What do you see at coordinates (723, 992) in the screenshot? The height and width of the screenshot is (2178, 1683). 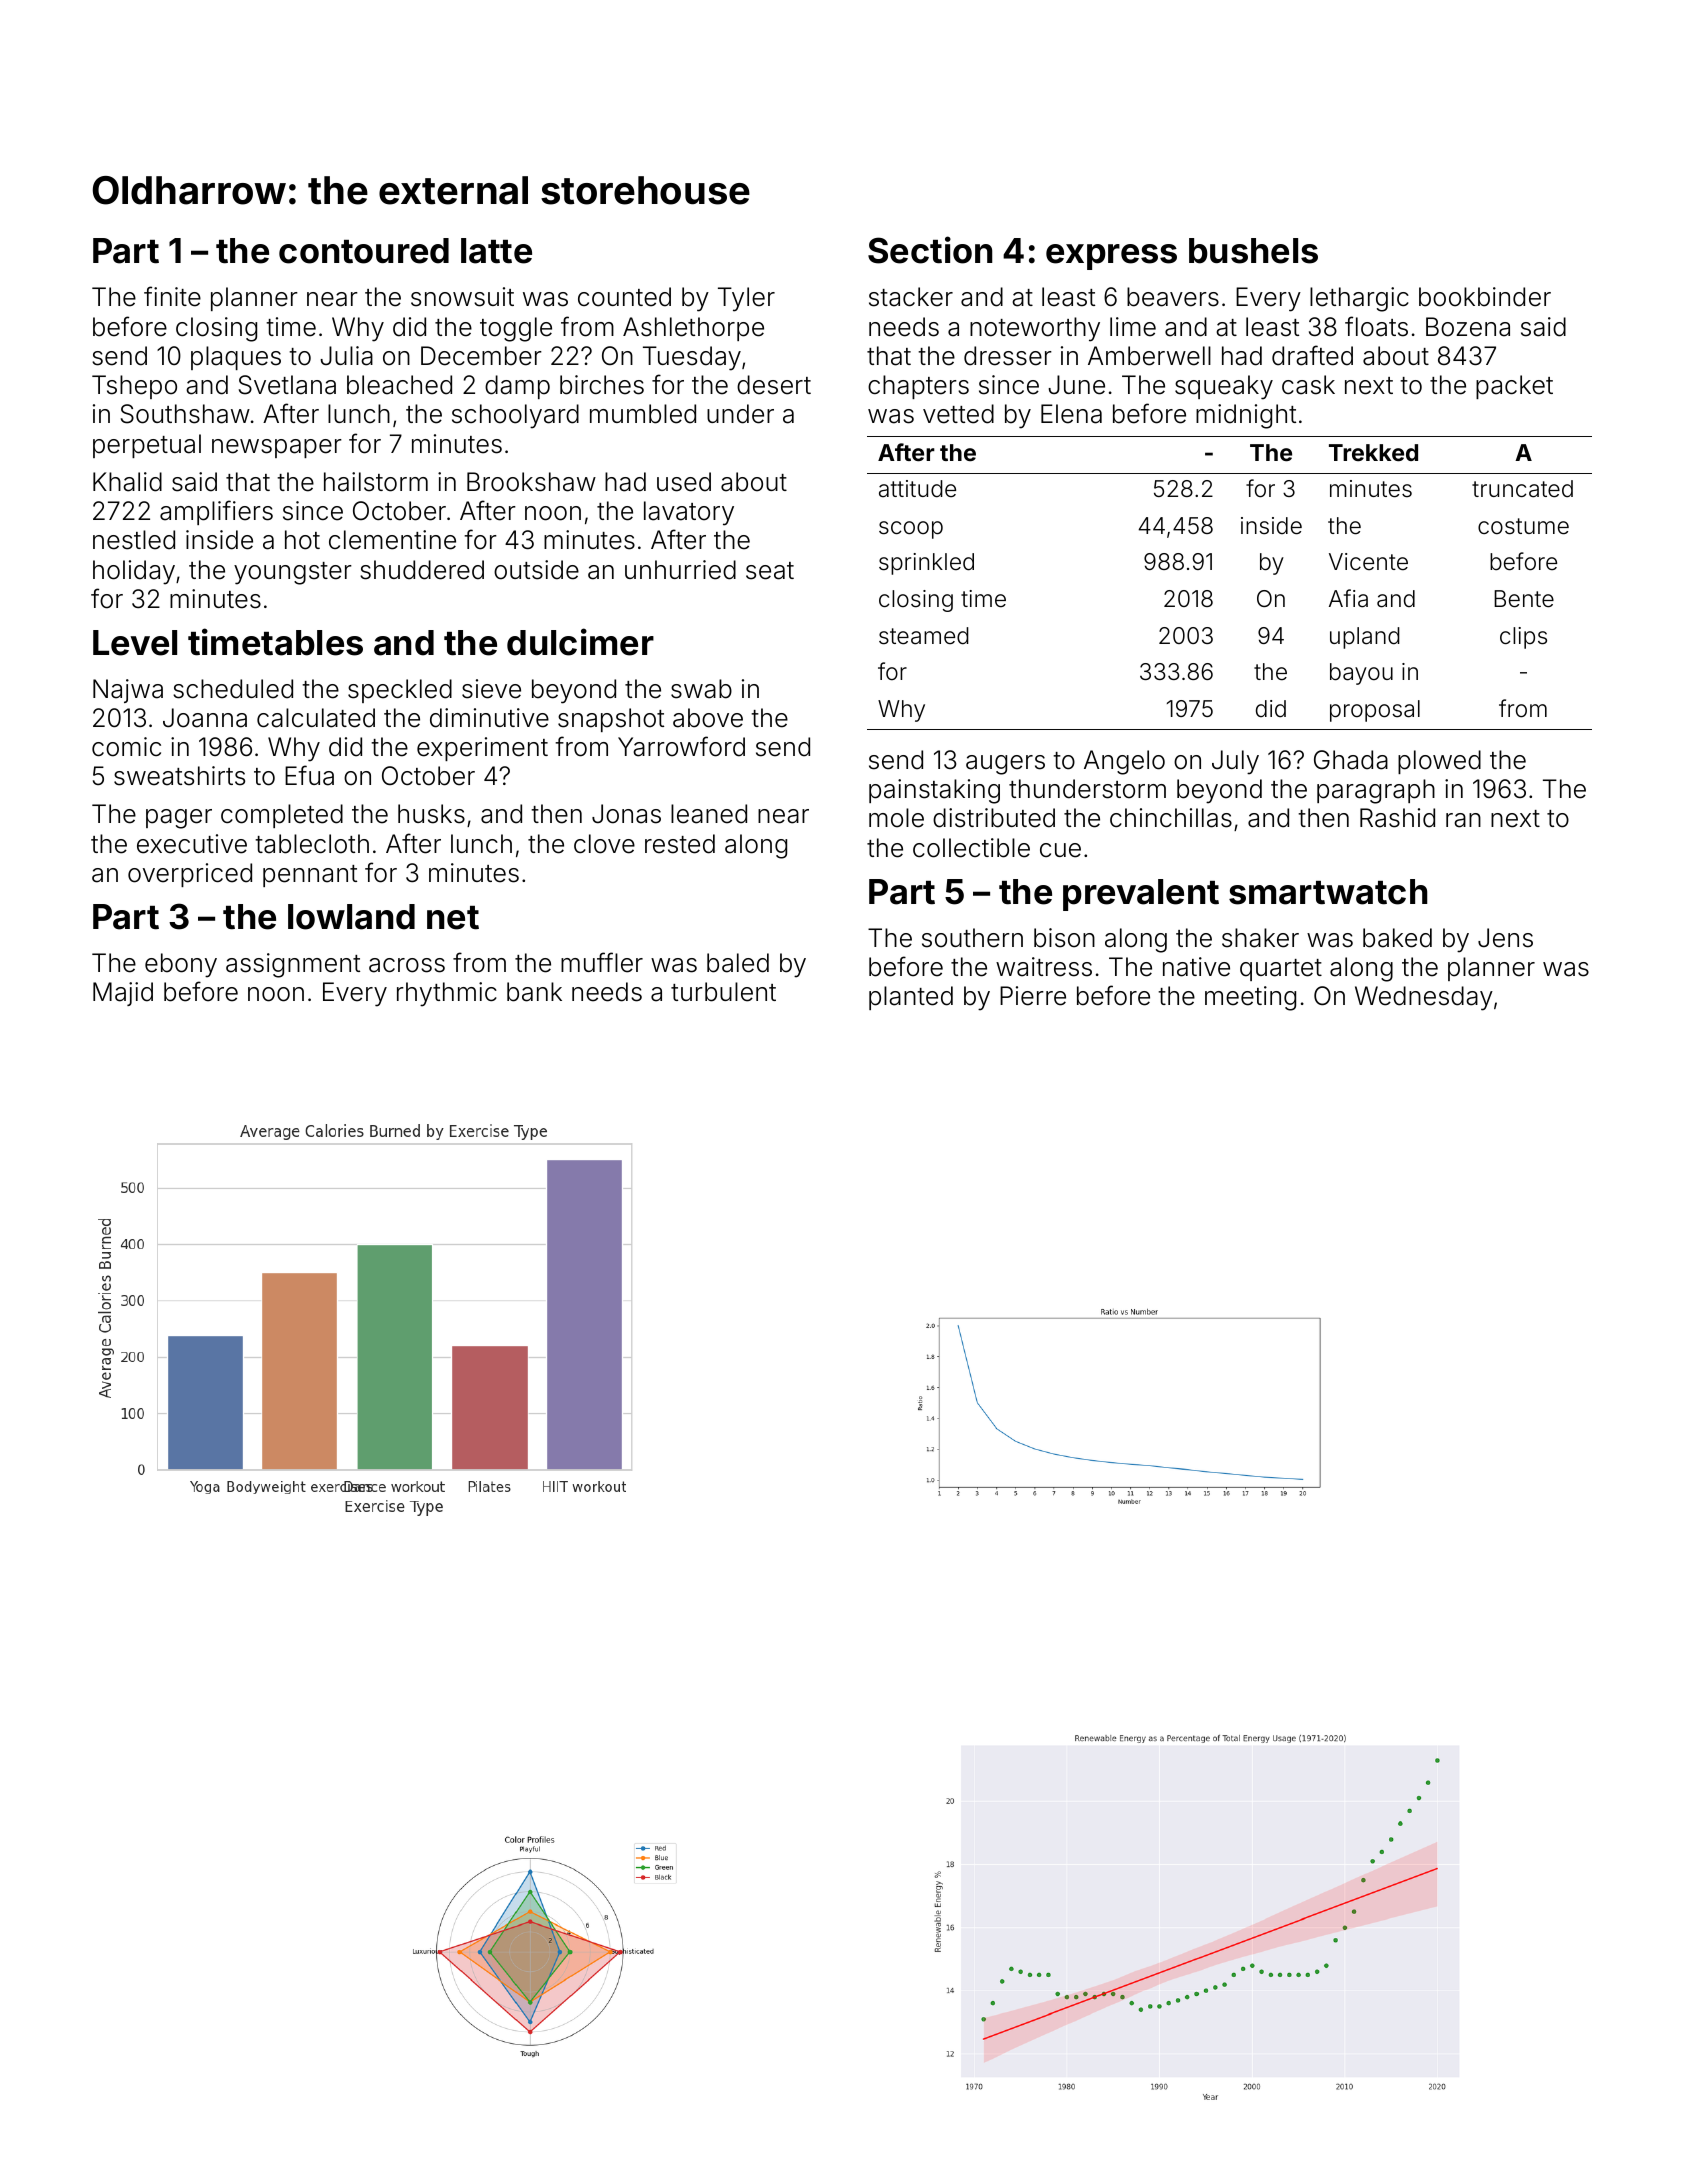 I see `turbulent` at bounding box center [723, 992].
